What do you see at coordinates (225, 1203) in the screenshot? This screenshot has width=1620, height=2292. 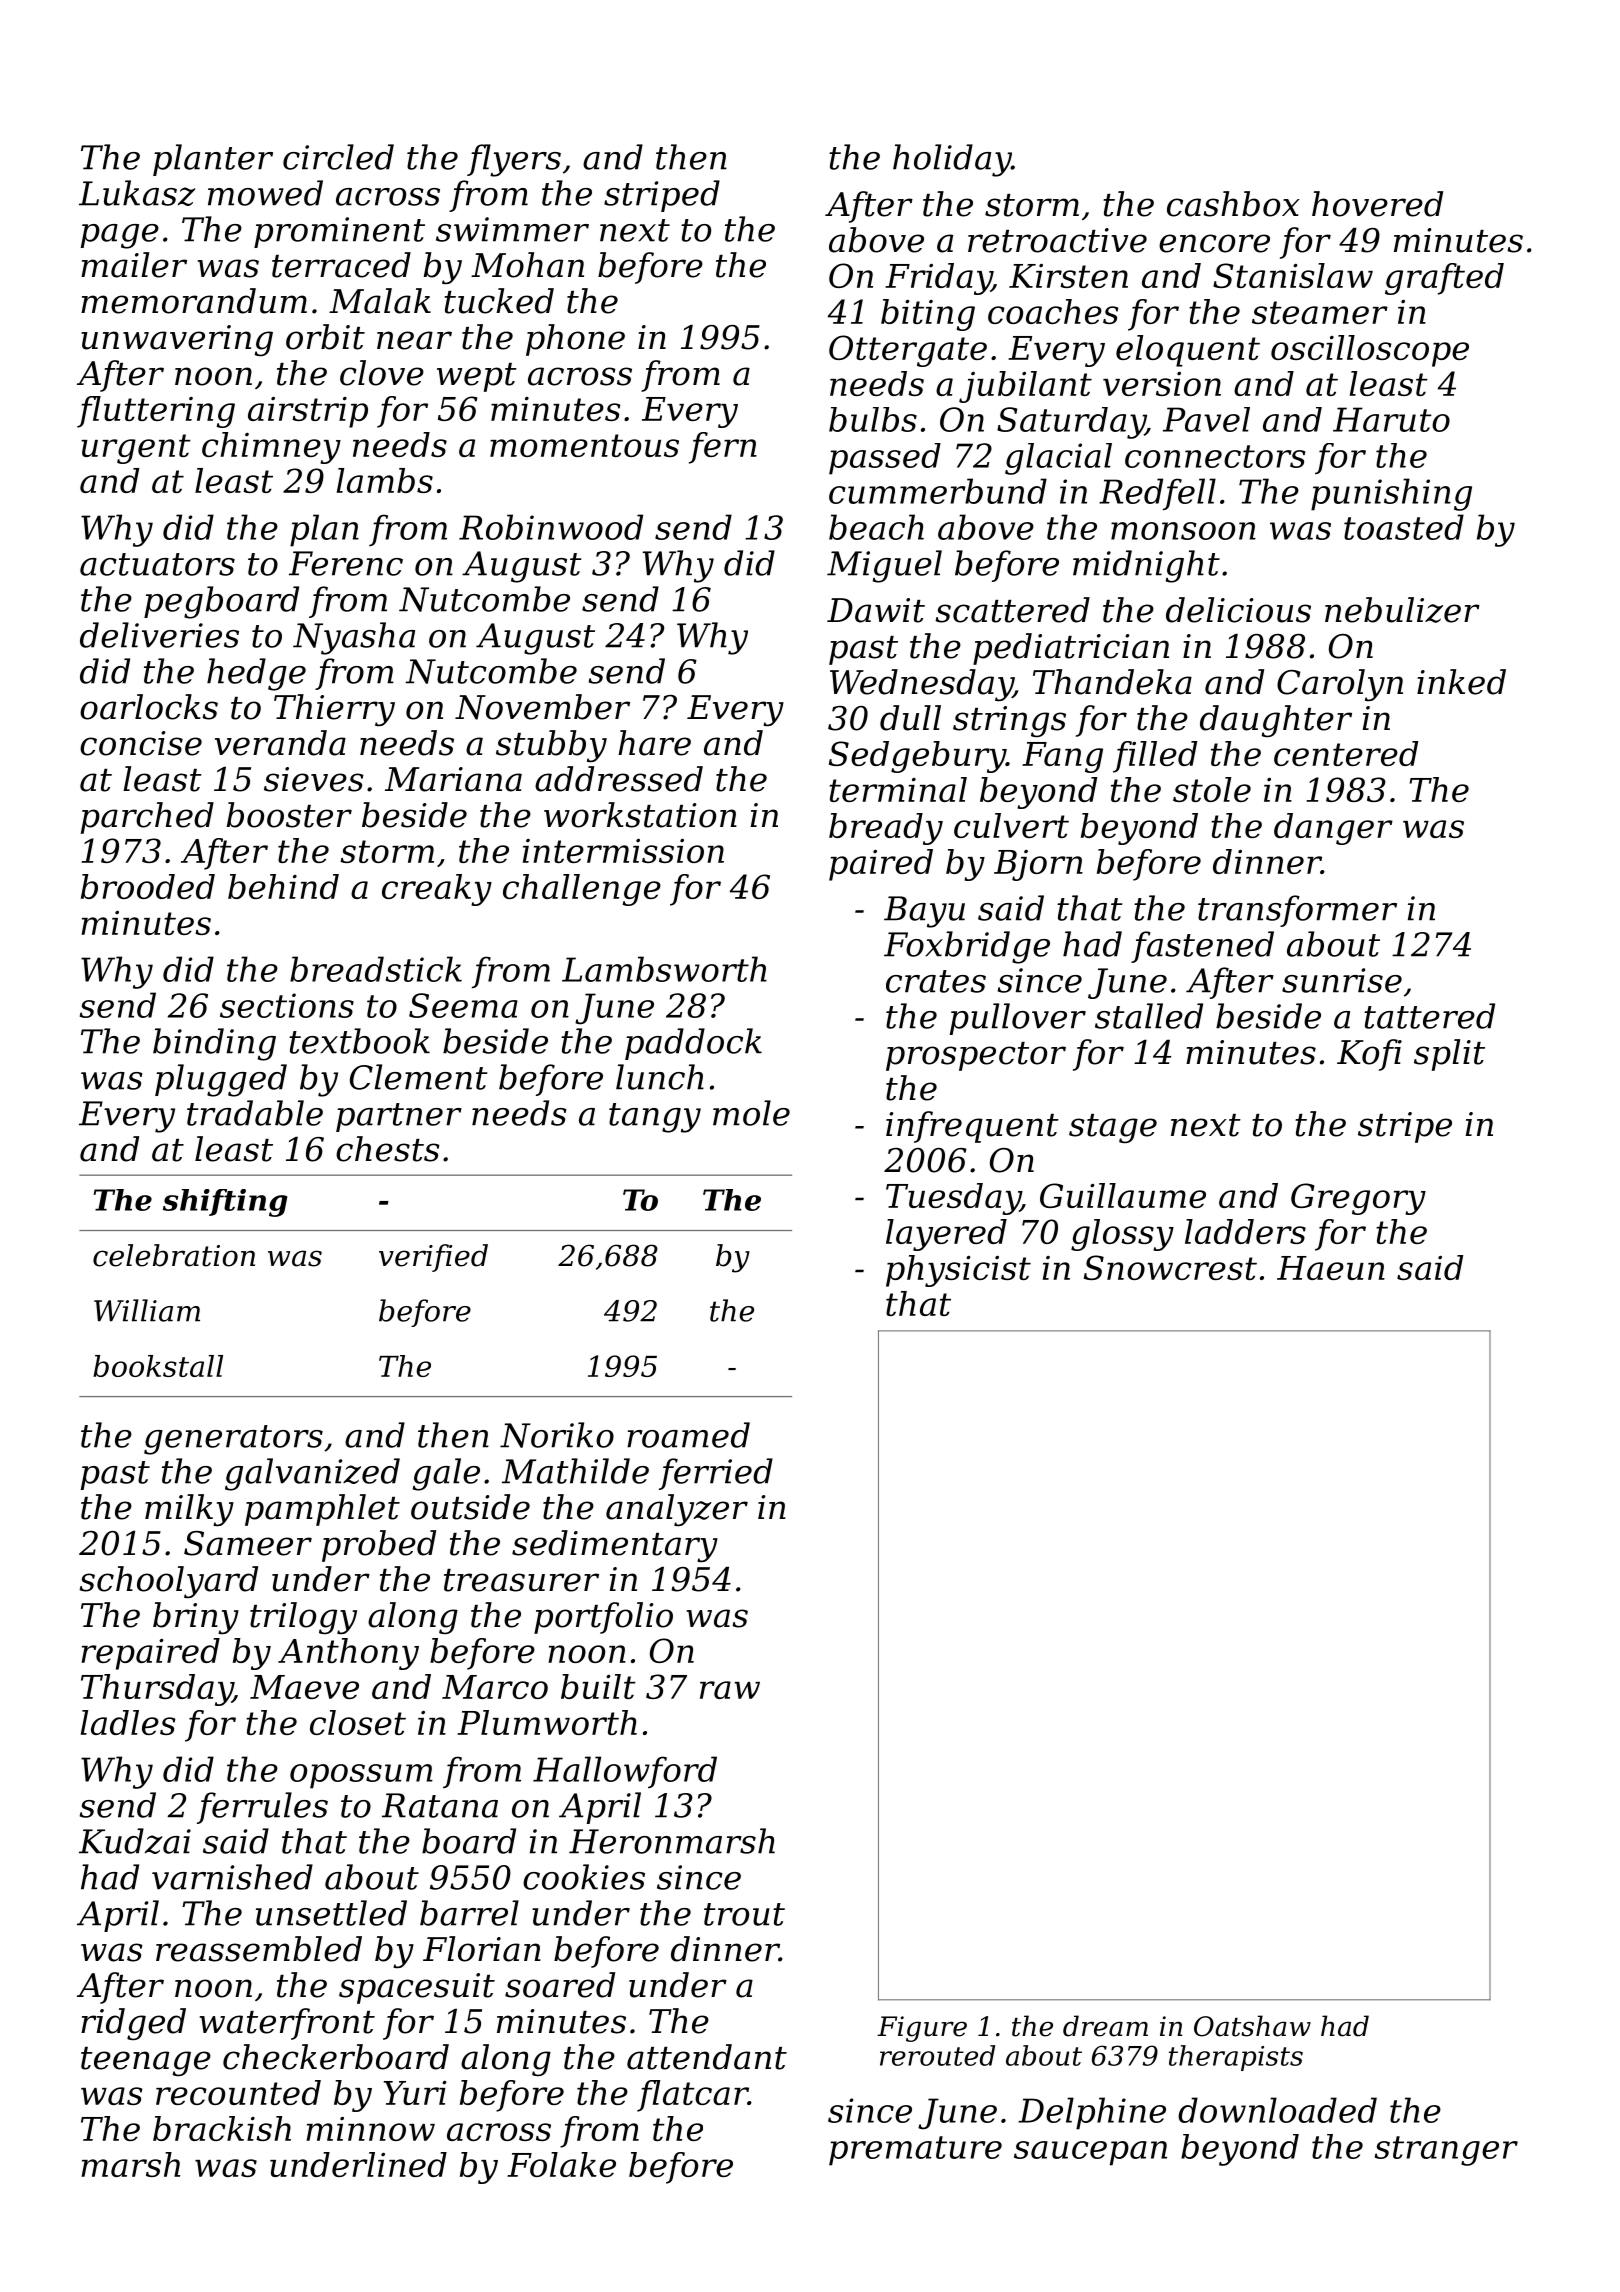 I see `shifting` at bounding box center [225, 1203].
